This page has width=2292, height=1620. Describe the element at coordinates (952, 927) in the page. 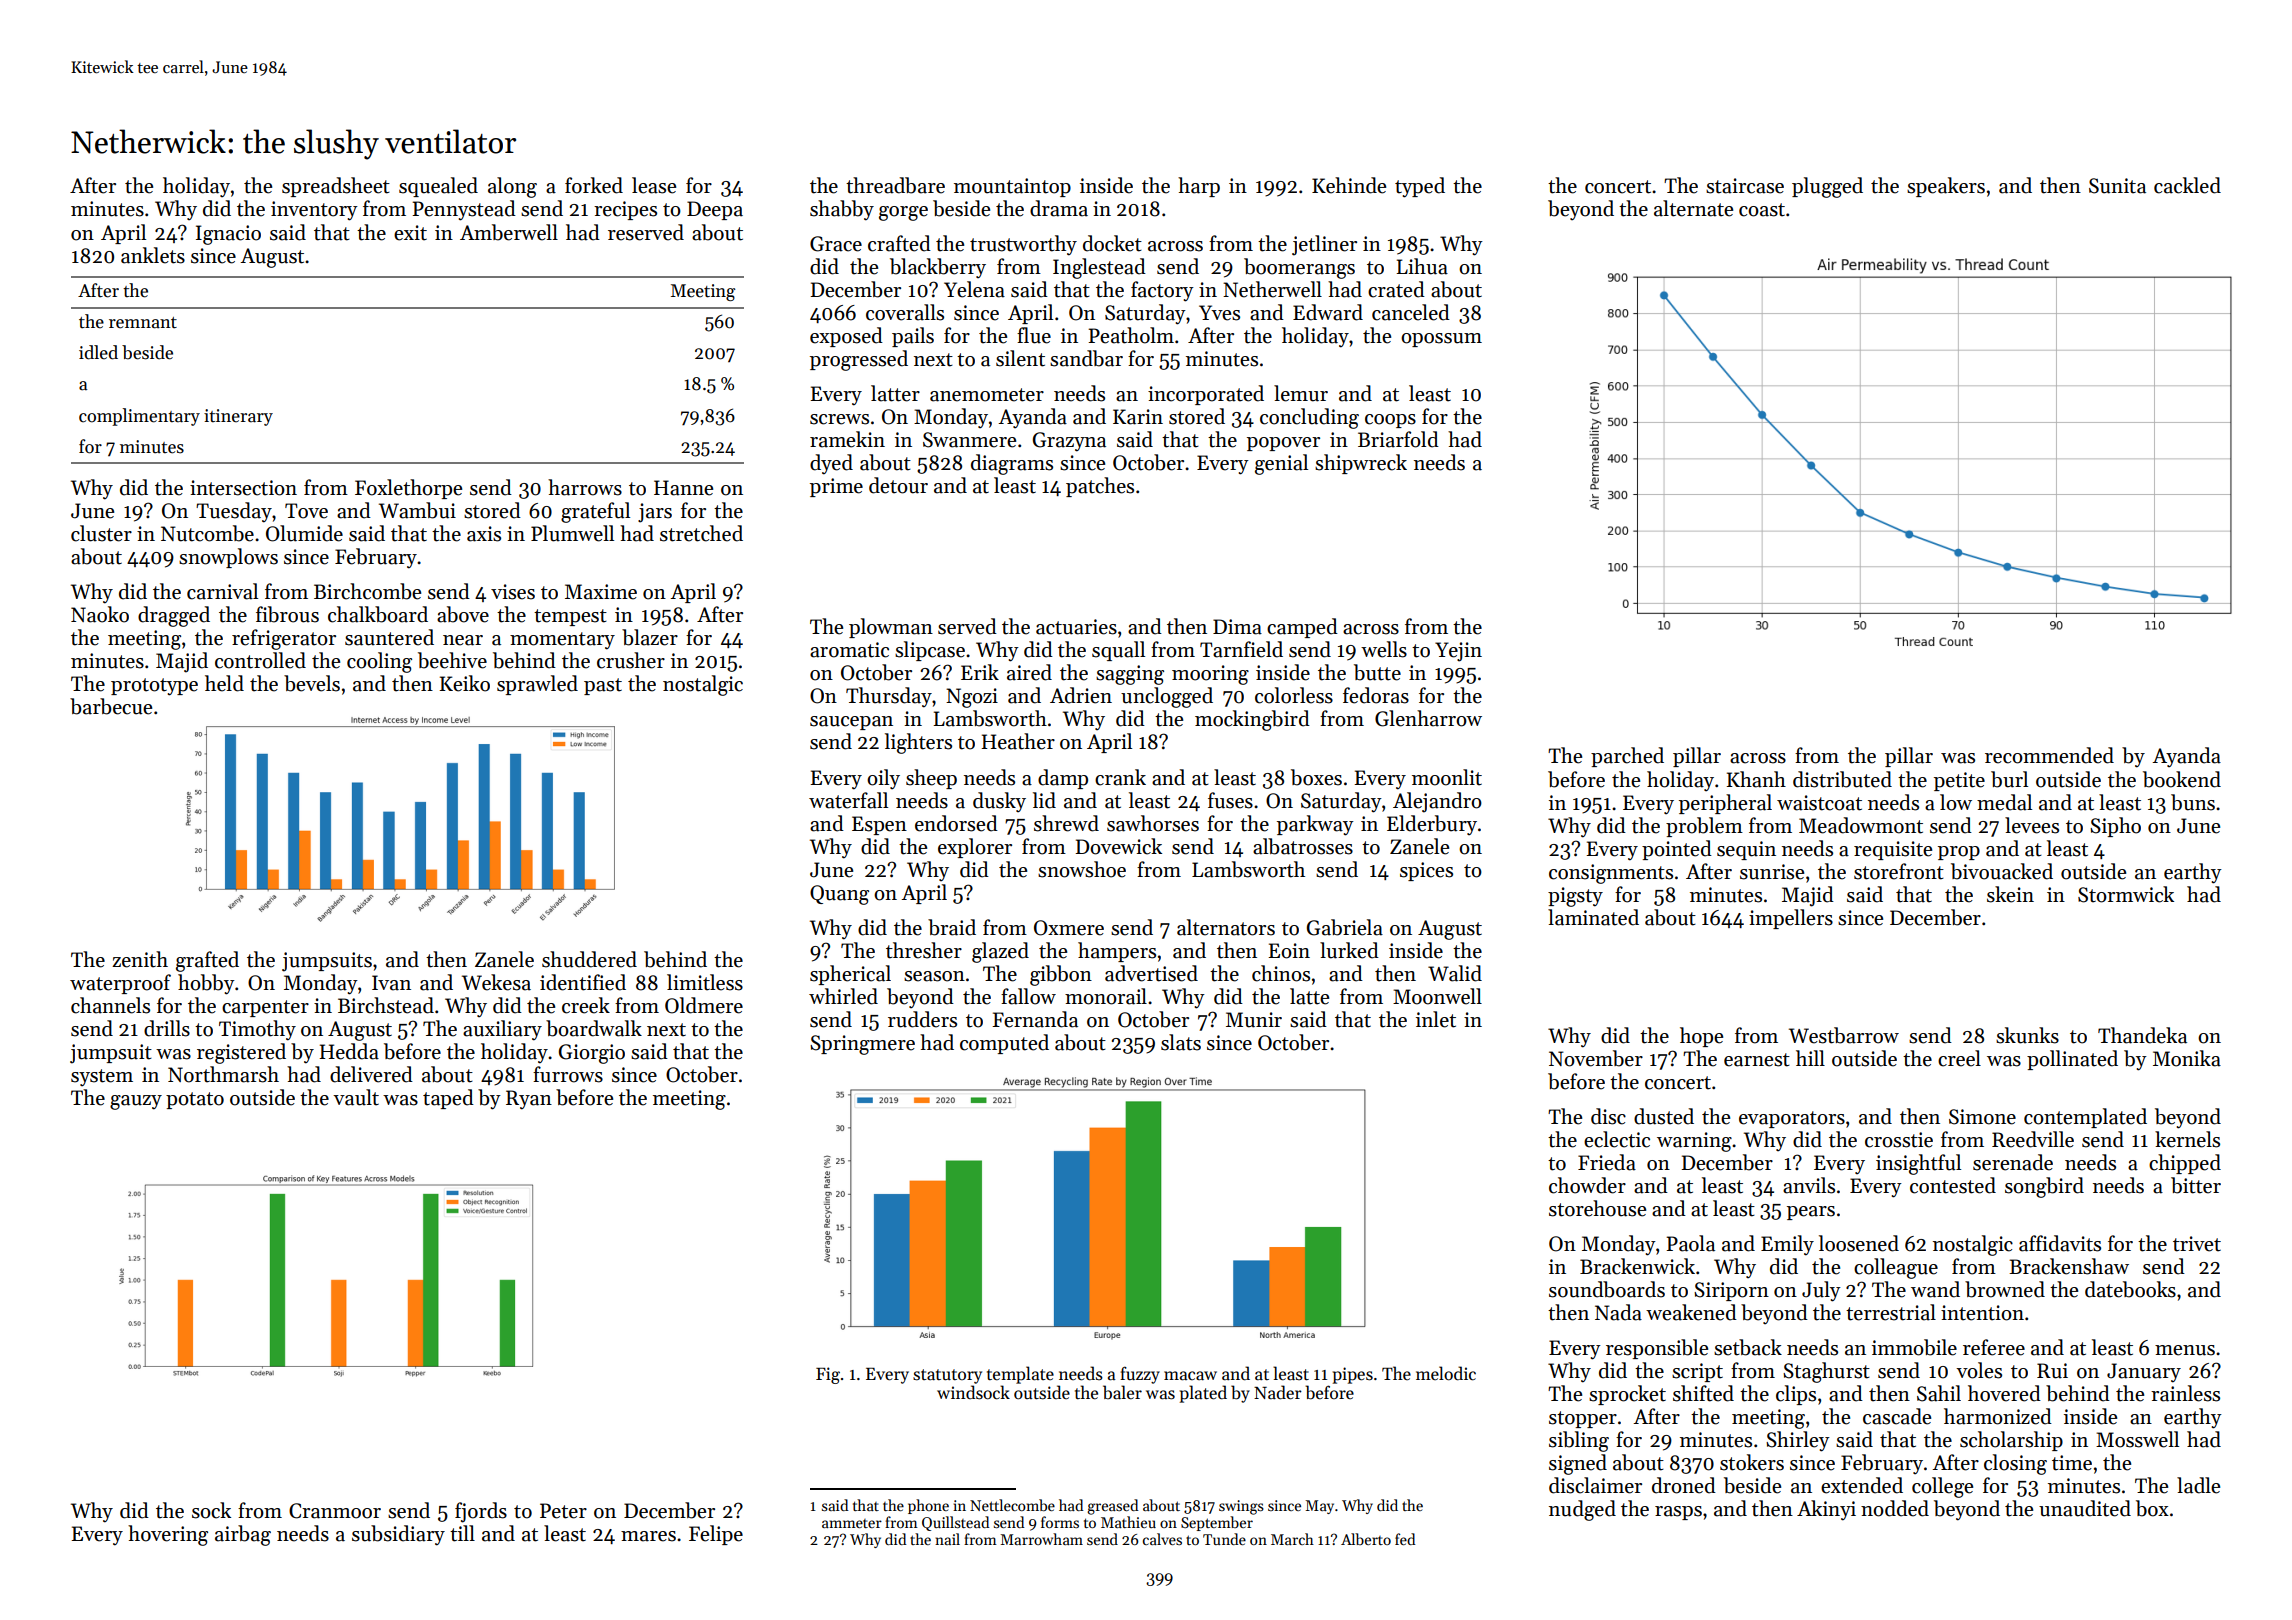

I see `braid` at that location.
